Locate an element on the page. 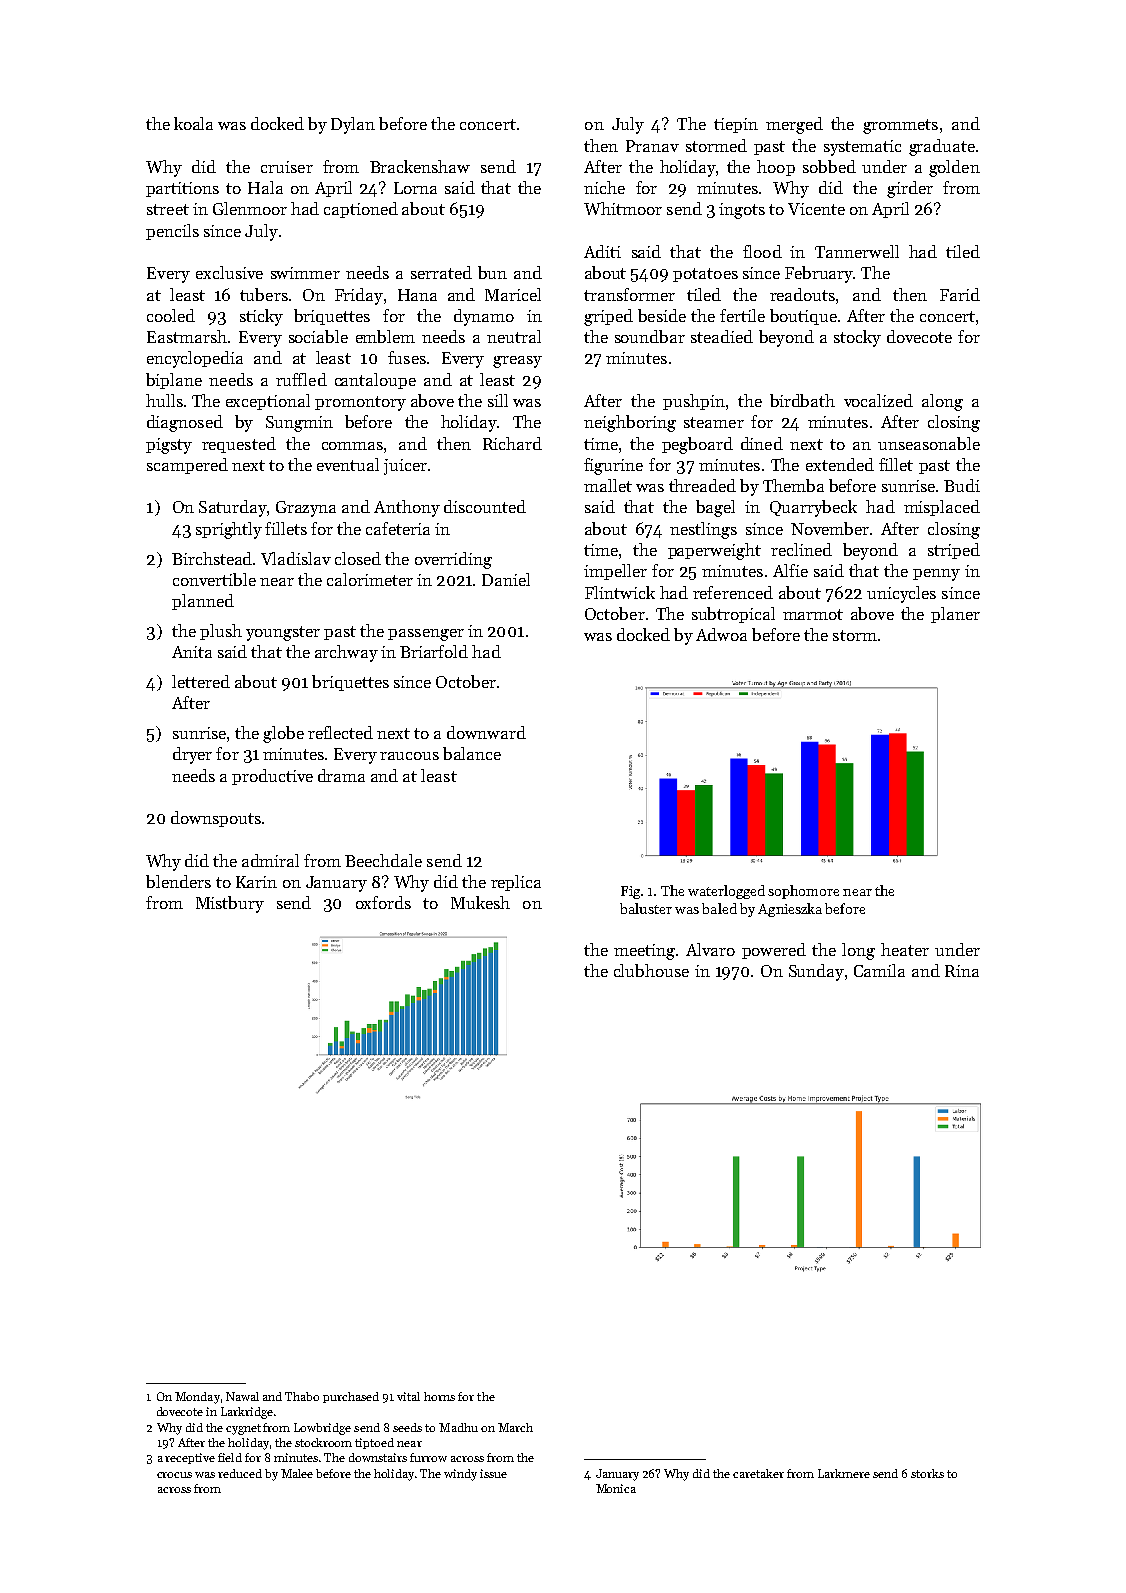 This page has height=1593, width=1126. clubhouse is located at coordinates (651, 970).
